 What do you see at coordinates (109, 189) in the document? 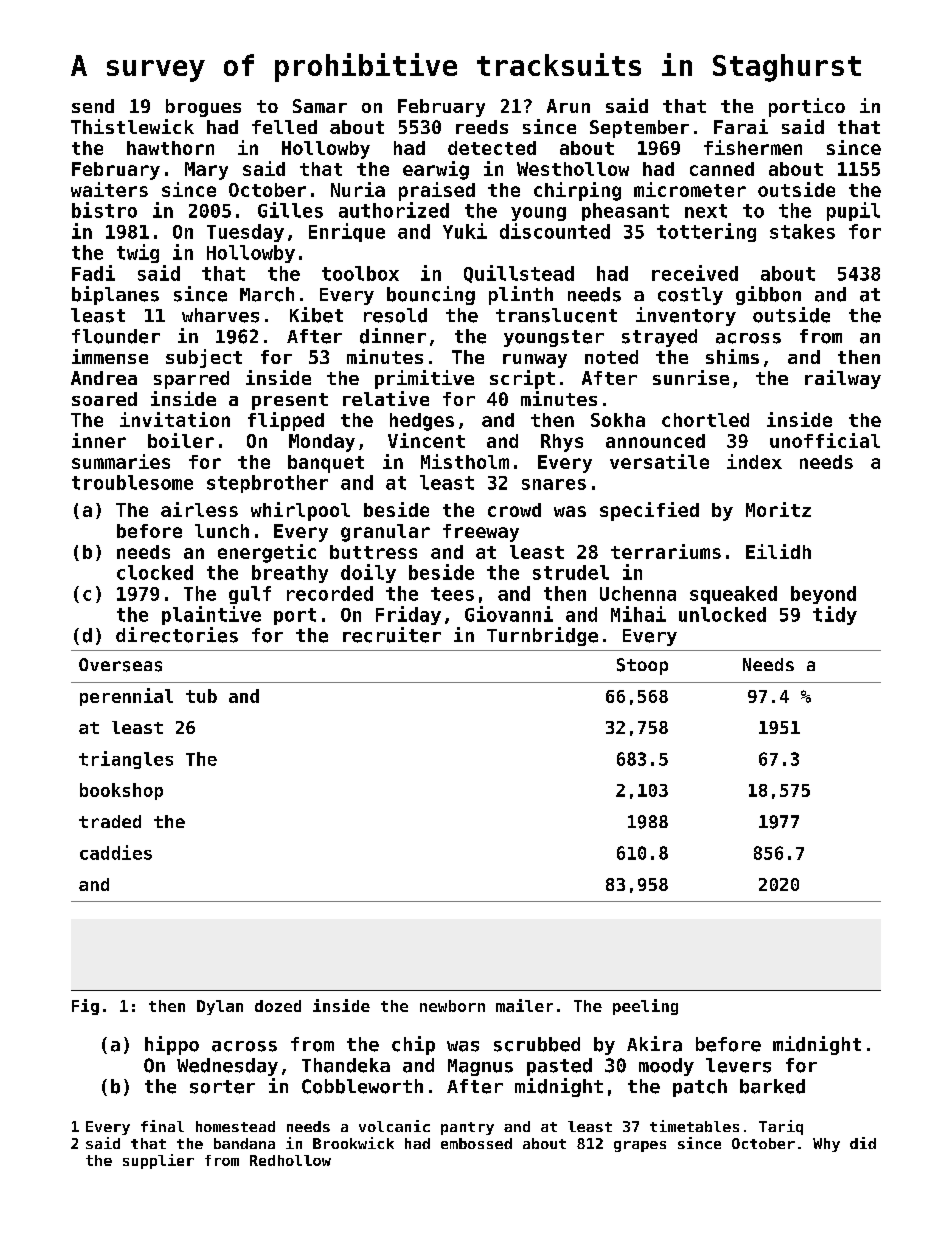
I see `waiters` at bounding box center [109, 189].
